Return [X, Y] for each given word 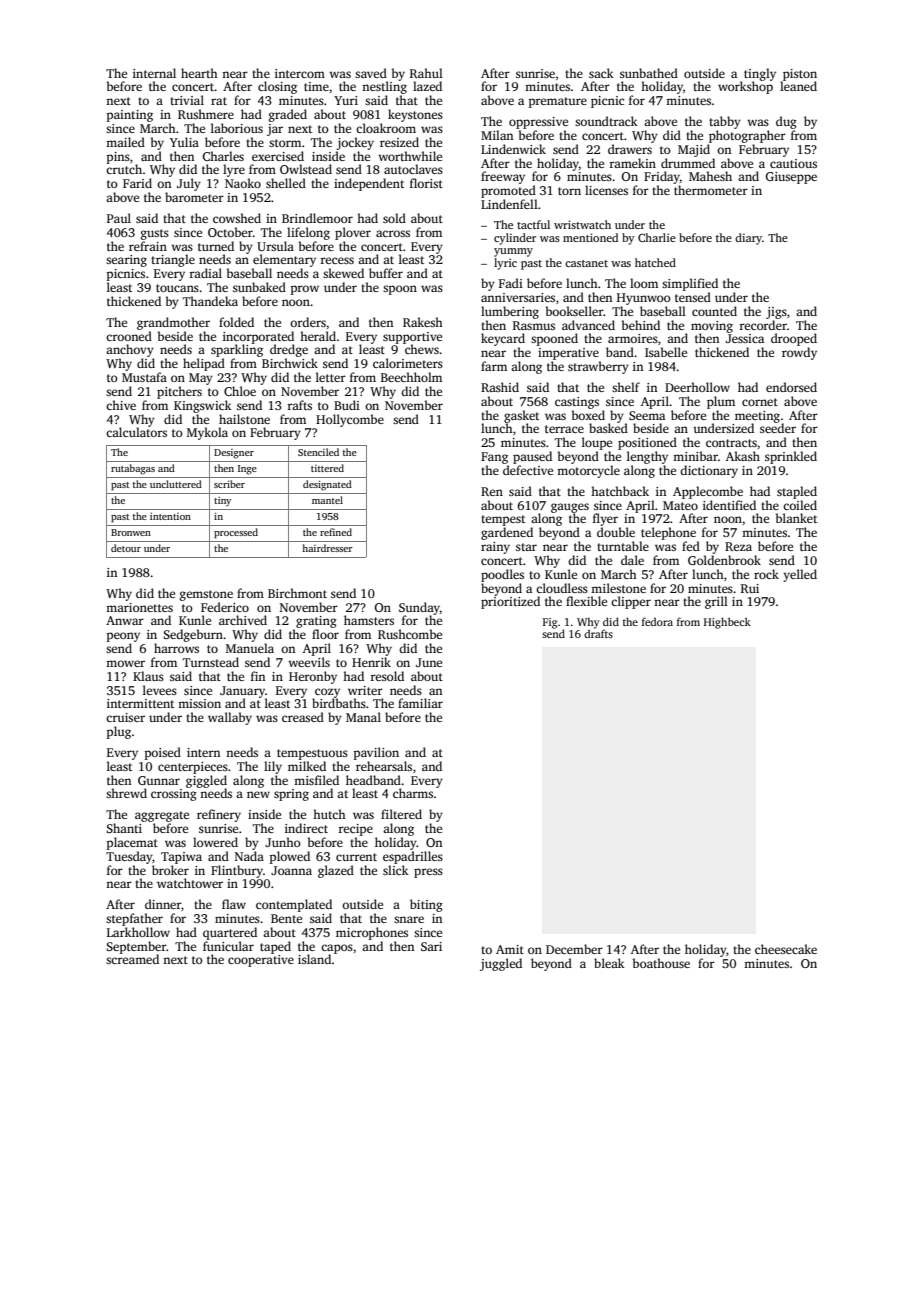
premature [558, 102]
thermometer [711, 190]
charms [413, 793]
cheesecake [786, 949]
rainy [495, 548]
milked [307, 766]
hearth [199, 73]
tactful [533, 224]
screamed [132, 959]
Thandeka [210, 301]
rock [766, 574]
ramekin [632, 163]
